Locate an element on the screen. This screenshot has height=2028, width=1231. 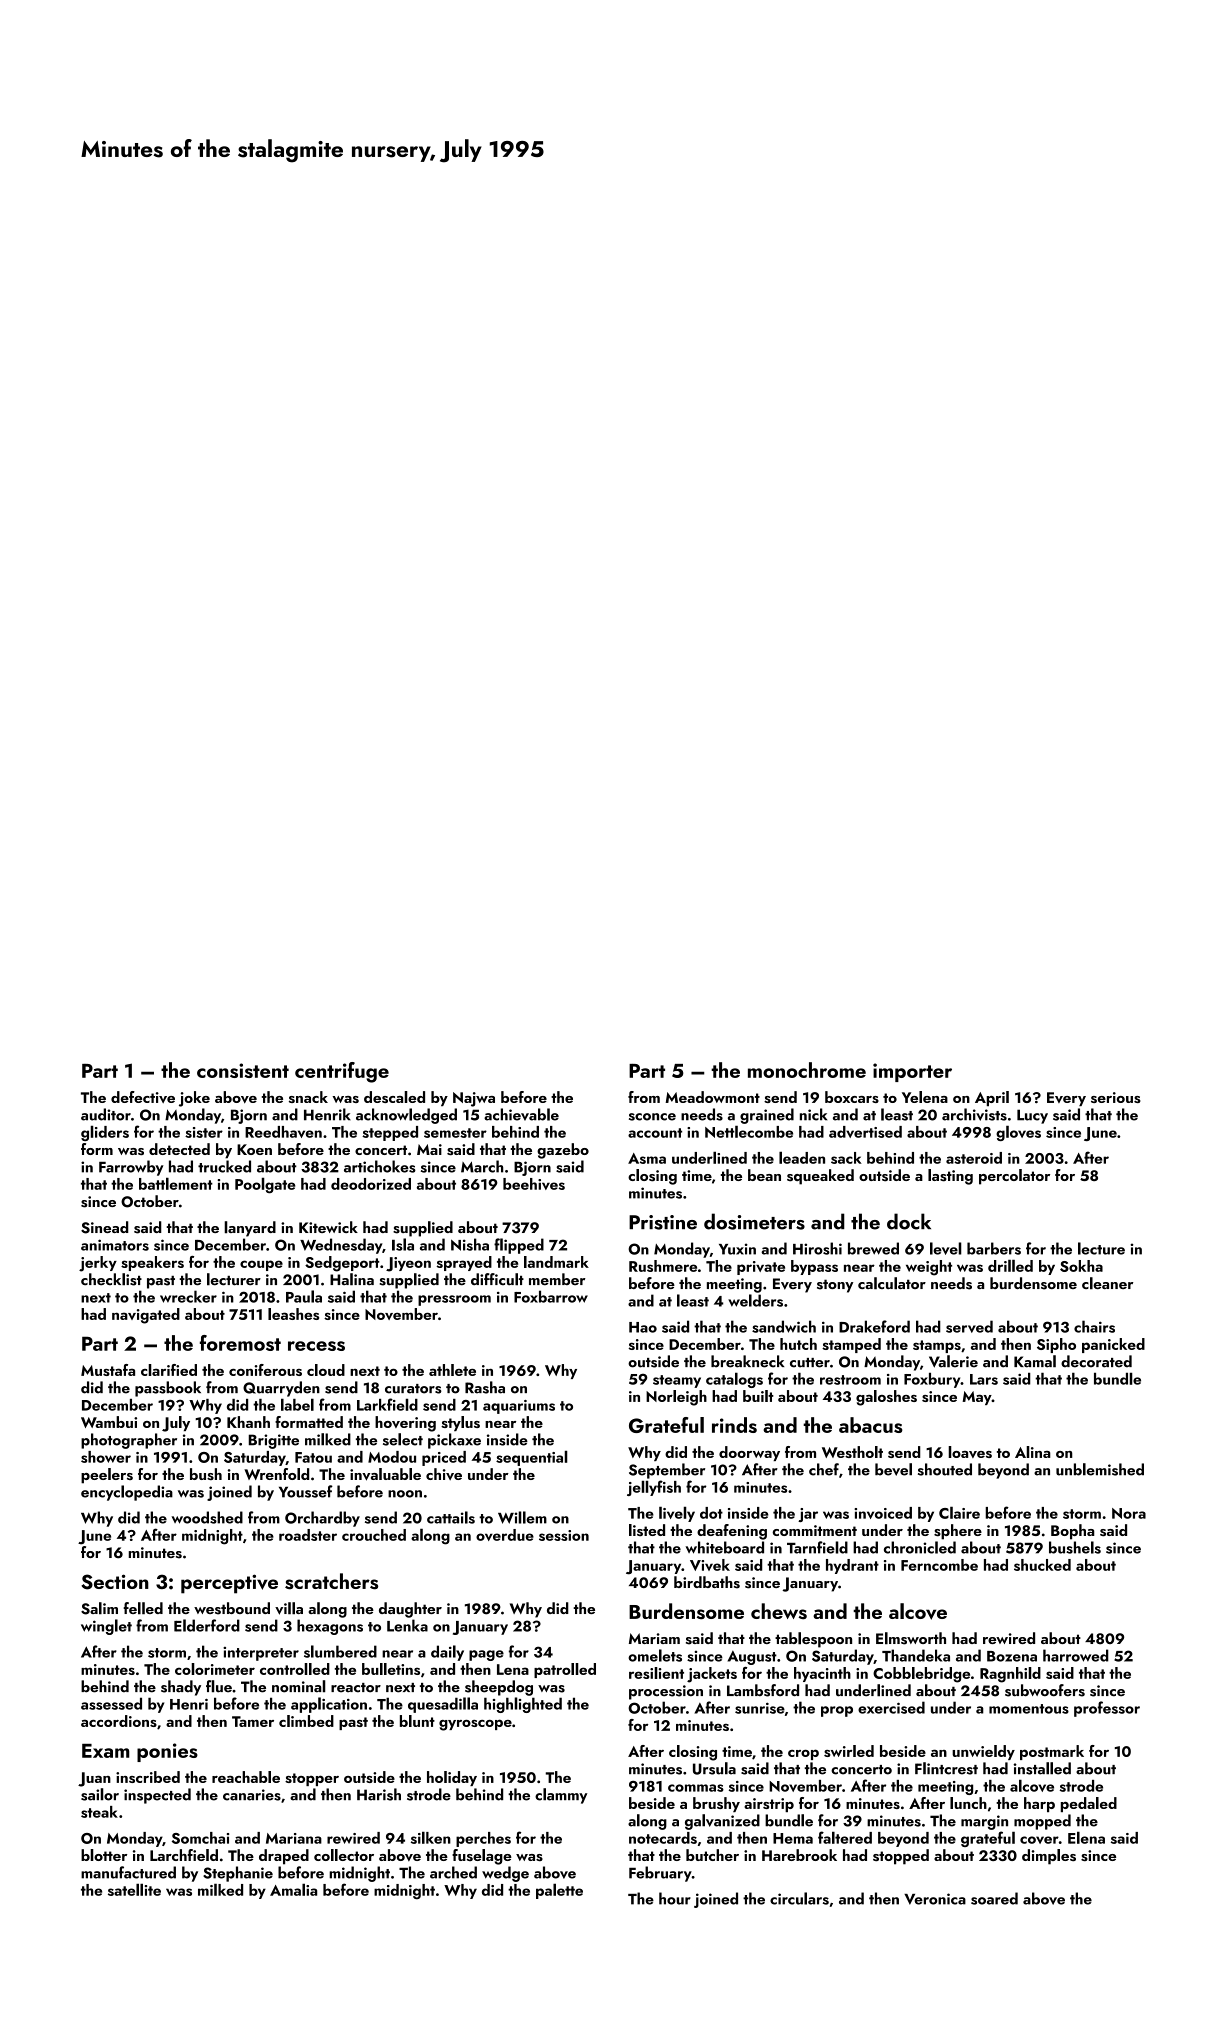
manufactured is located at coordinates (128, 1872).
